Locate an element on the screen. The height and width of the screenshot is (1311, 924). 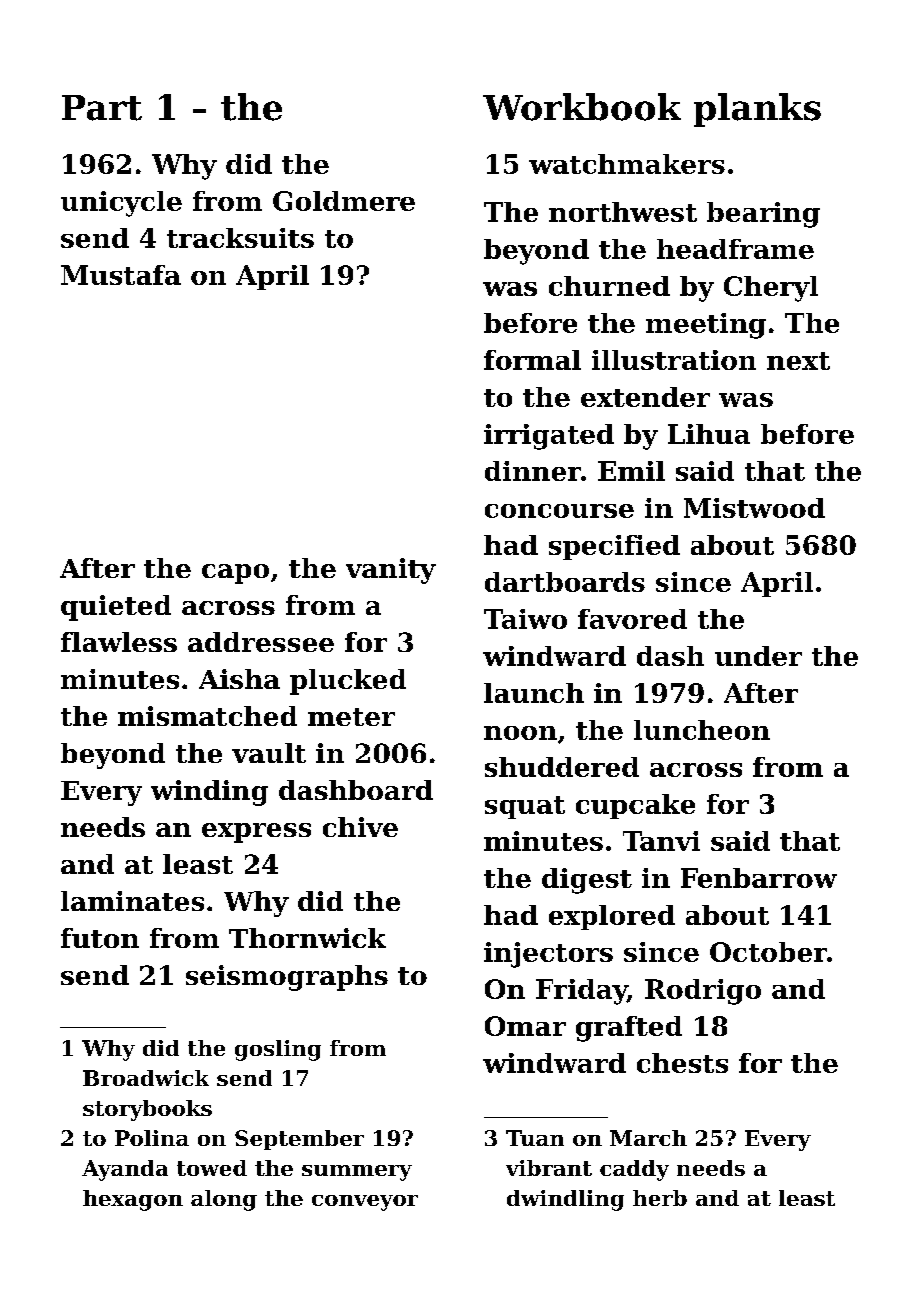
Part is located at coordinates (102, 108).
